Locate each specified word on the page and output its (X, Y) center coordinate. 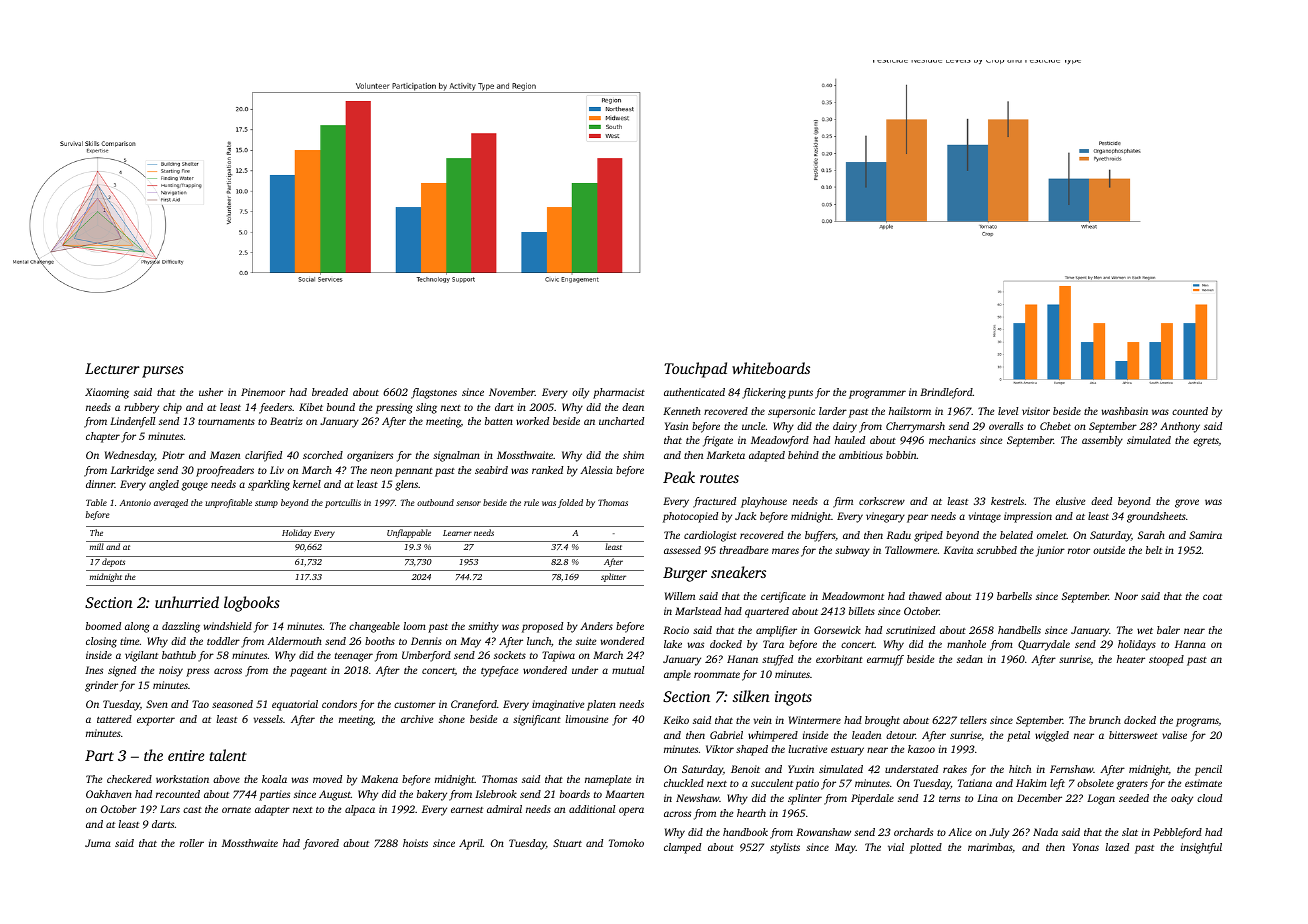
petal (1018, 736)
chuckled (684, 783)
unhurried (187, 602)
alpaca (360, 810)
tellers (973, 720)
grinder (101, 686)
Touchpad (695, 370)
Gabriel (726, 735)
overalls (1006, 426)
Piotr (173, 455)
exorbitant (839, 659)
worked (532, 421)
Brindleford (946, 393)
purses (163, 372)
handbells (1019, 630)
